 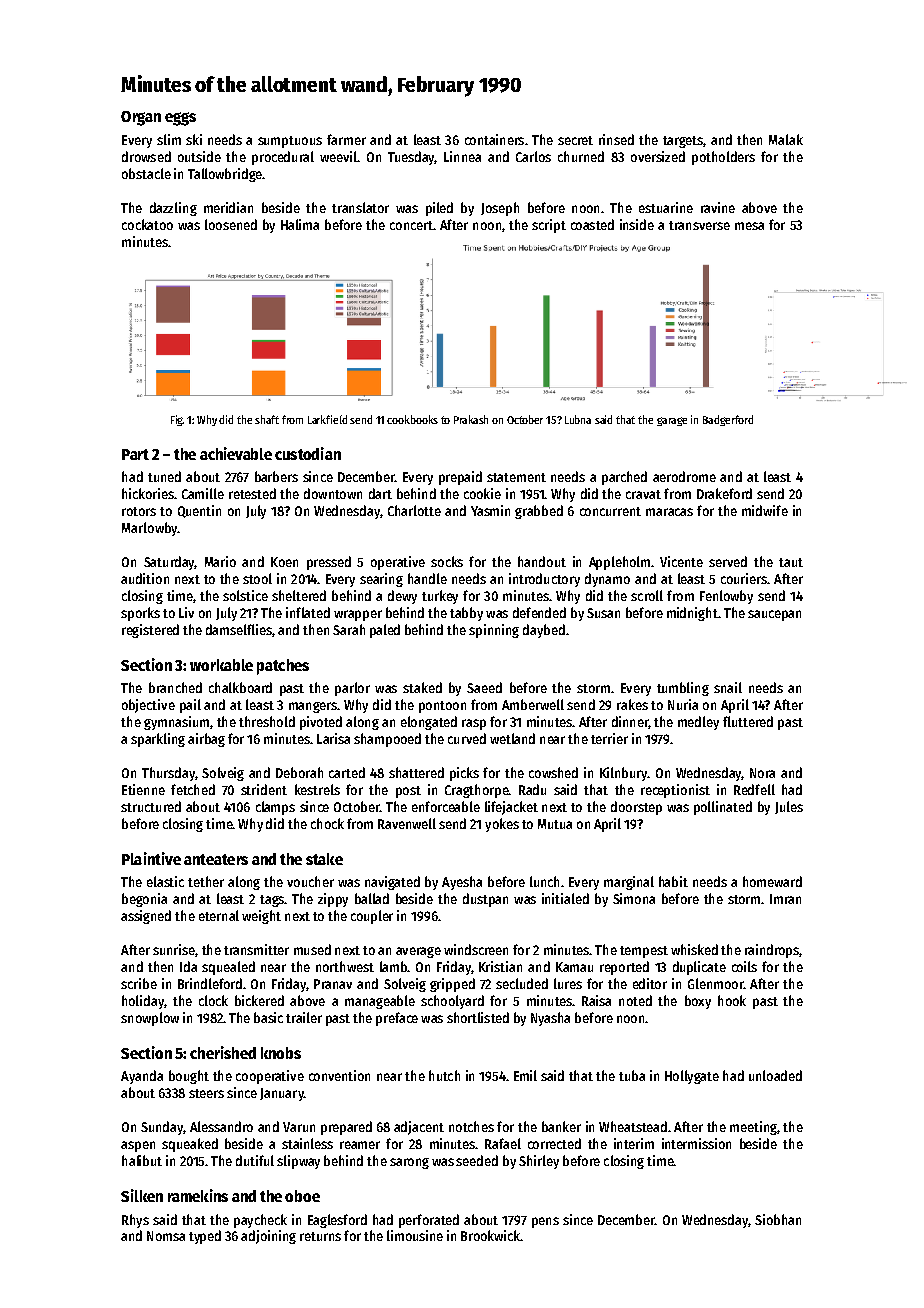 What do you see at coordinates (337, 1221) in the image?
I see `Eaglesford` at bounding box center [337, 1221].
